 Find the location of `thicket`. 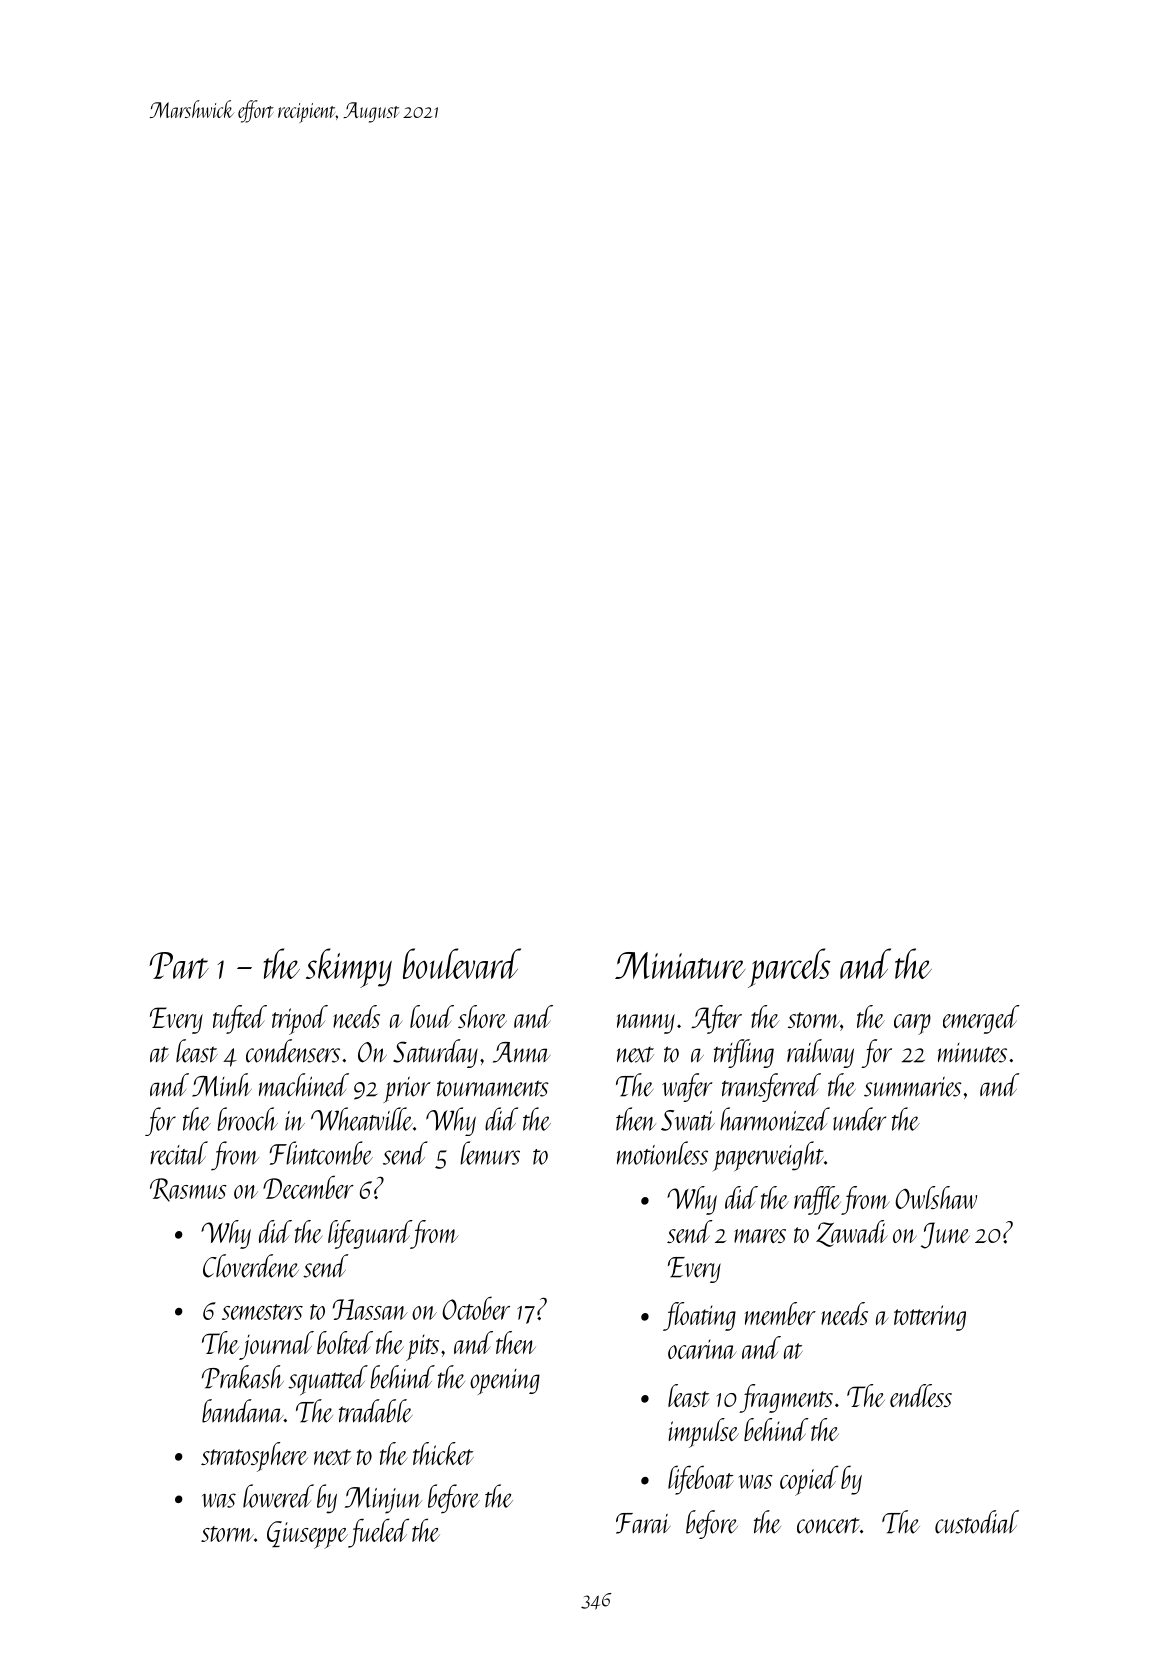

thicket is located at coordinates (443, 1453).
